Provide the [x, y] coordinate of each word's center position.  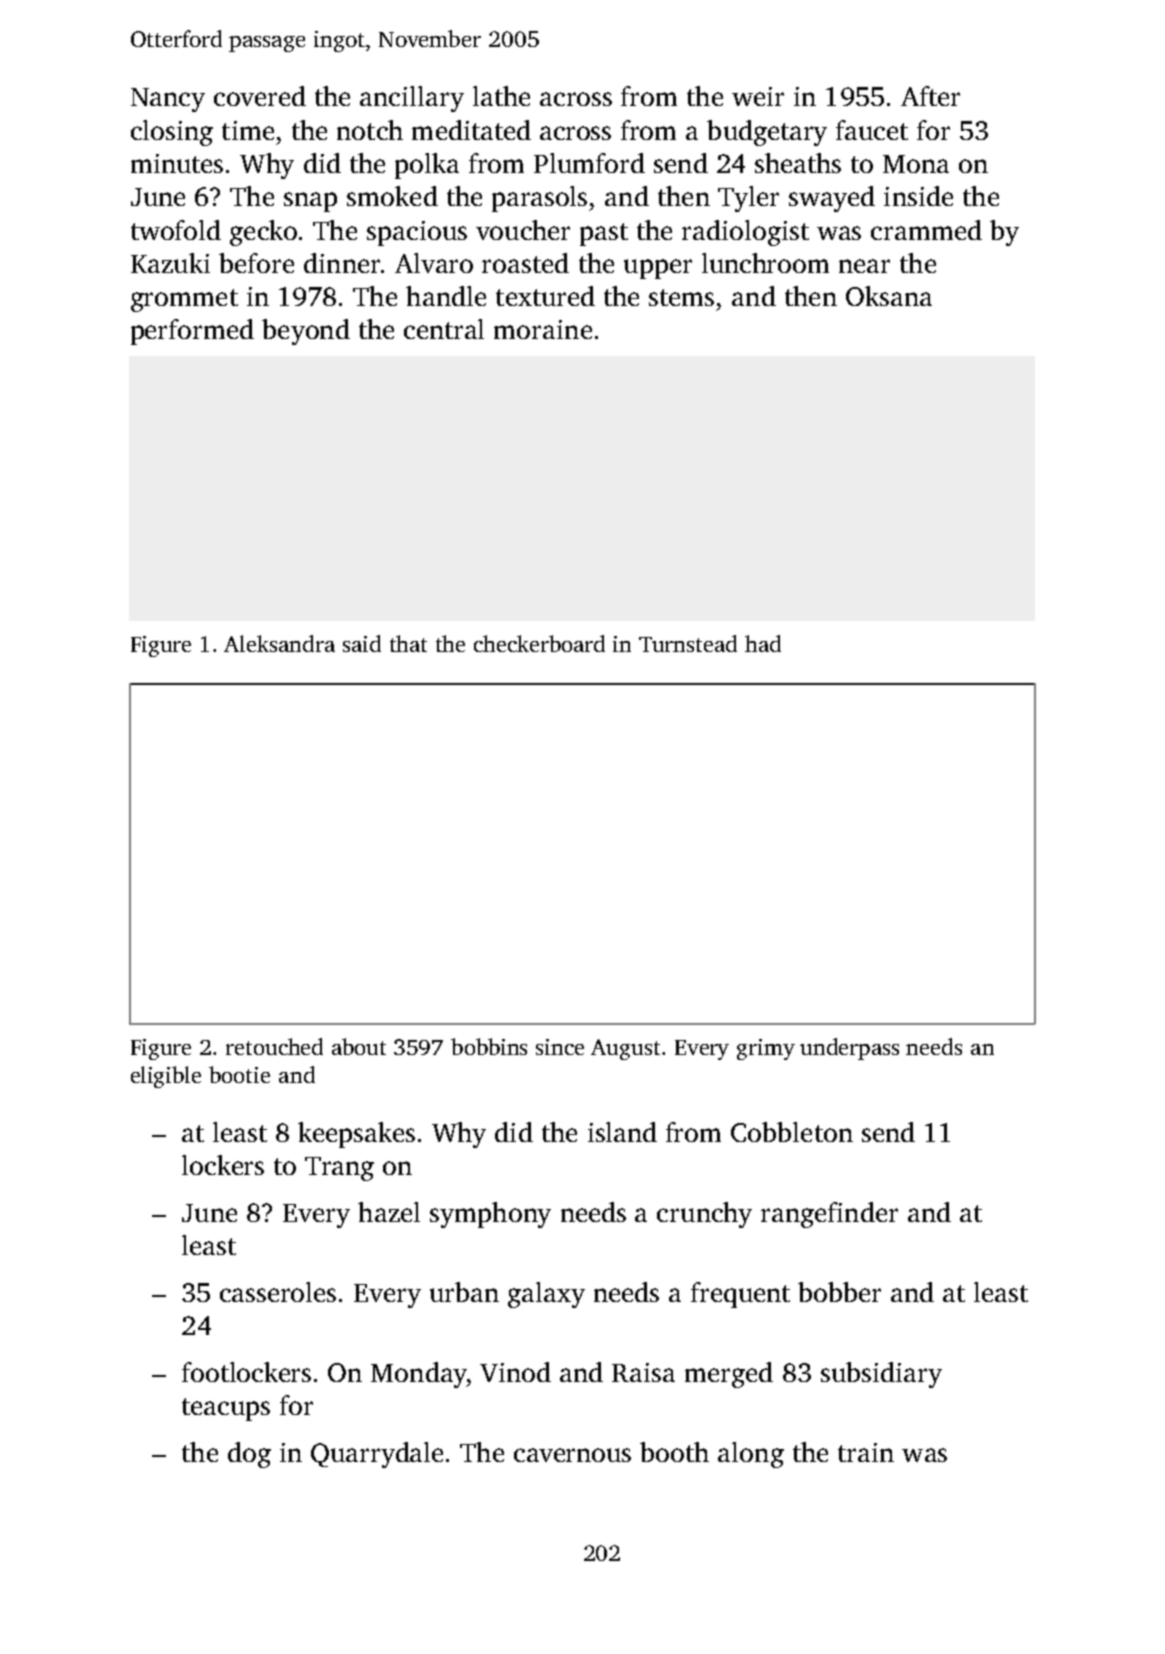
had [763, 643]
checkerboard [539, 643]
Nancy [168, 100]
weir [758, 96]
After [930, 96]
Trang [339, 1169]
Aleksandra [279, 643]
